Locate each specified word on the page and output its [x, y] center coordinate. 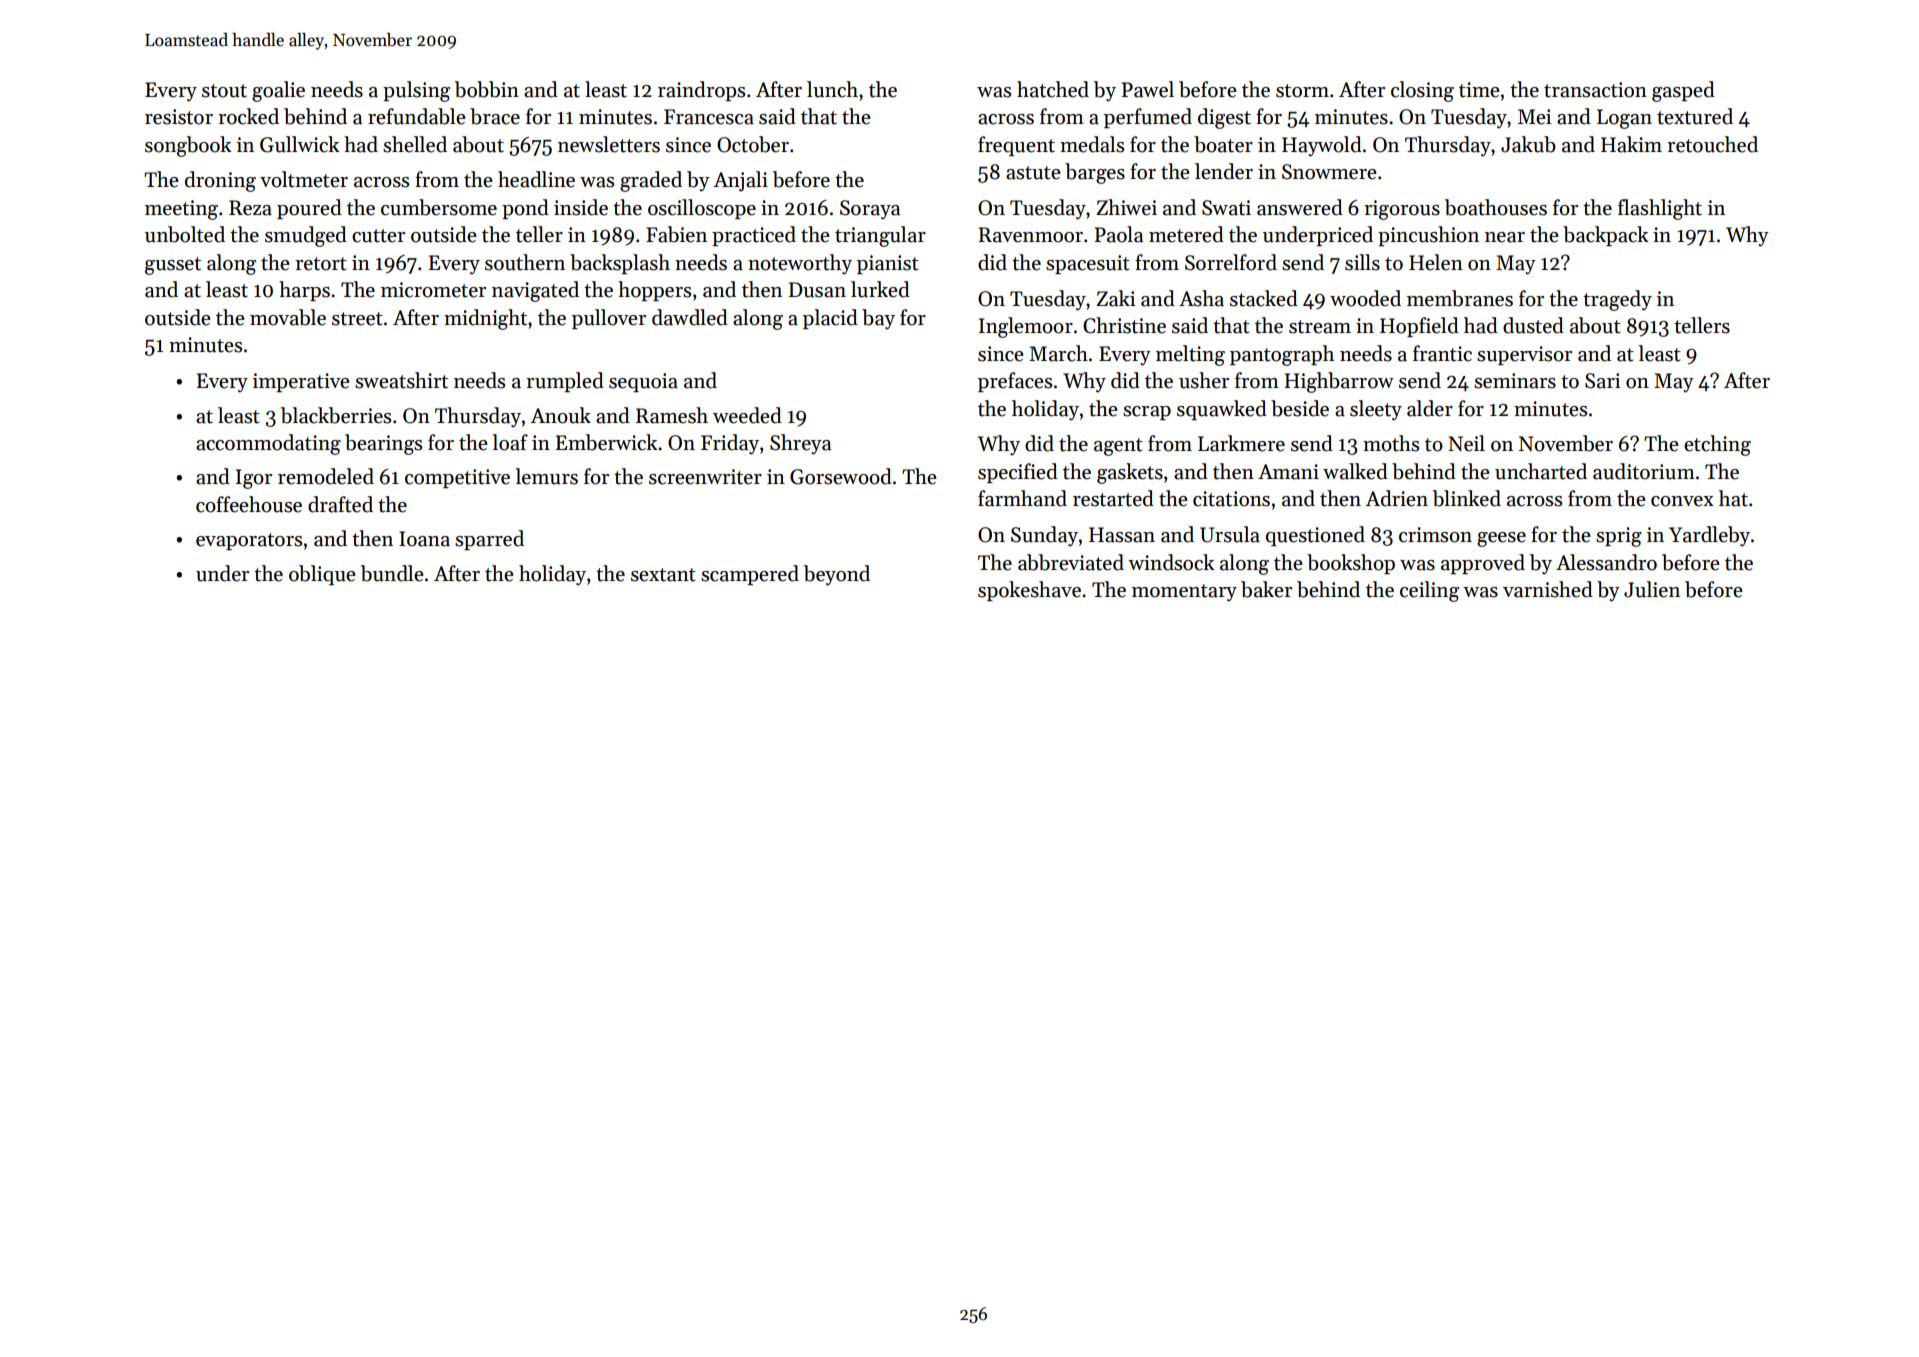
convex [1682, 501]
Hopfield [1419, 327]
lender [1224, 171]
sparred [489, 540]
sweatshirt [401, 380]
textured [1695, 116]
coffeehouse [249, 504]
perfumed [1148, 118]
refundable [417, 116]
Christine [1124, 325]
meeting [181, 210]
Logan [1624, 119]
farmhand [1022, 498]
